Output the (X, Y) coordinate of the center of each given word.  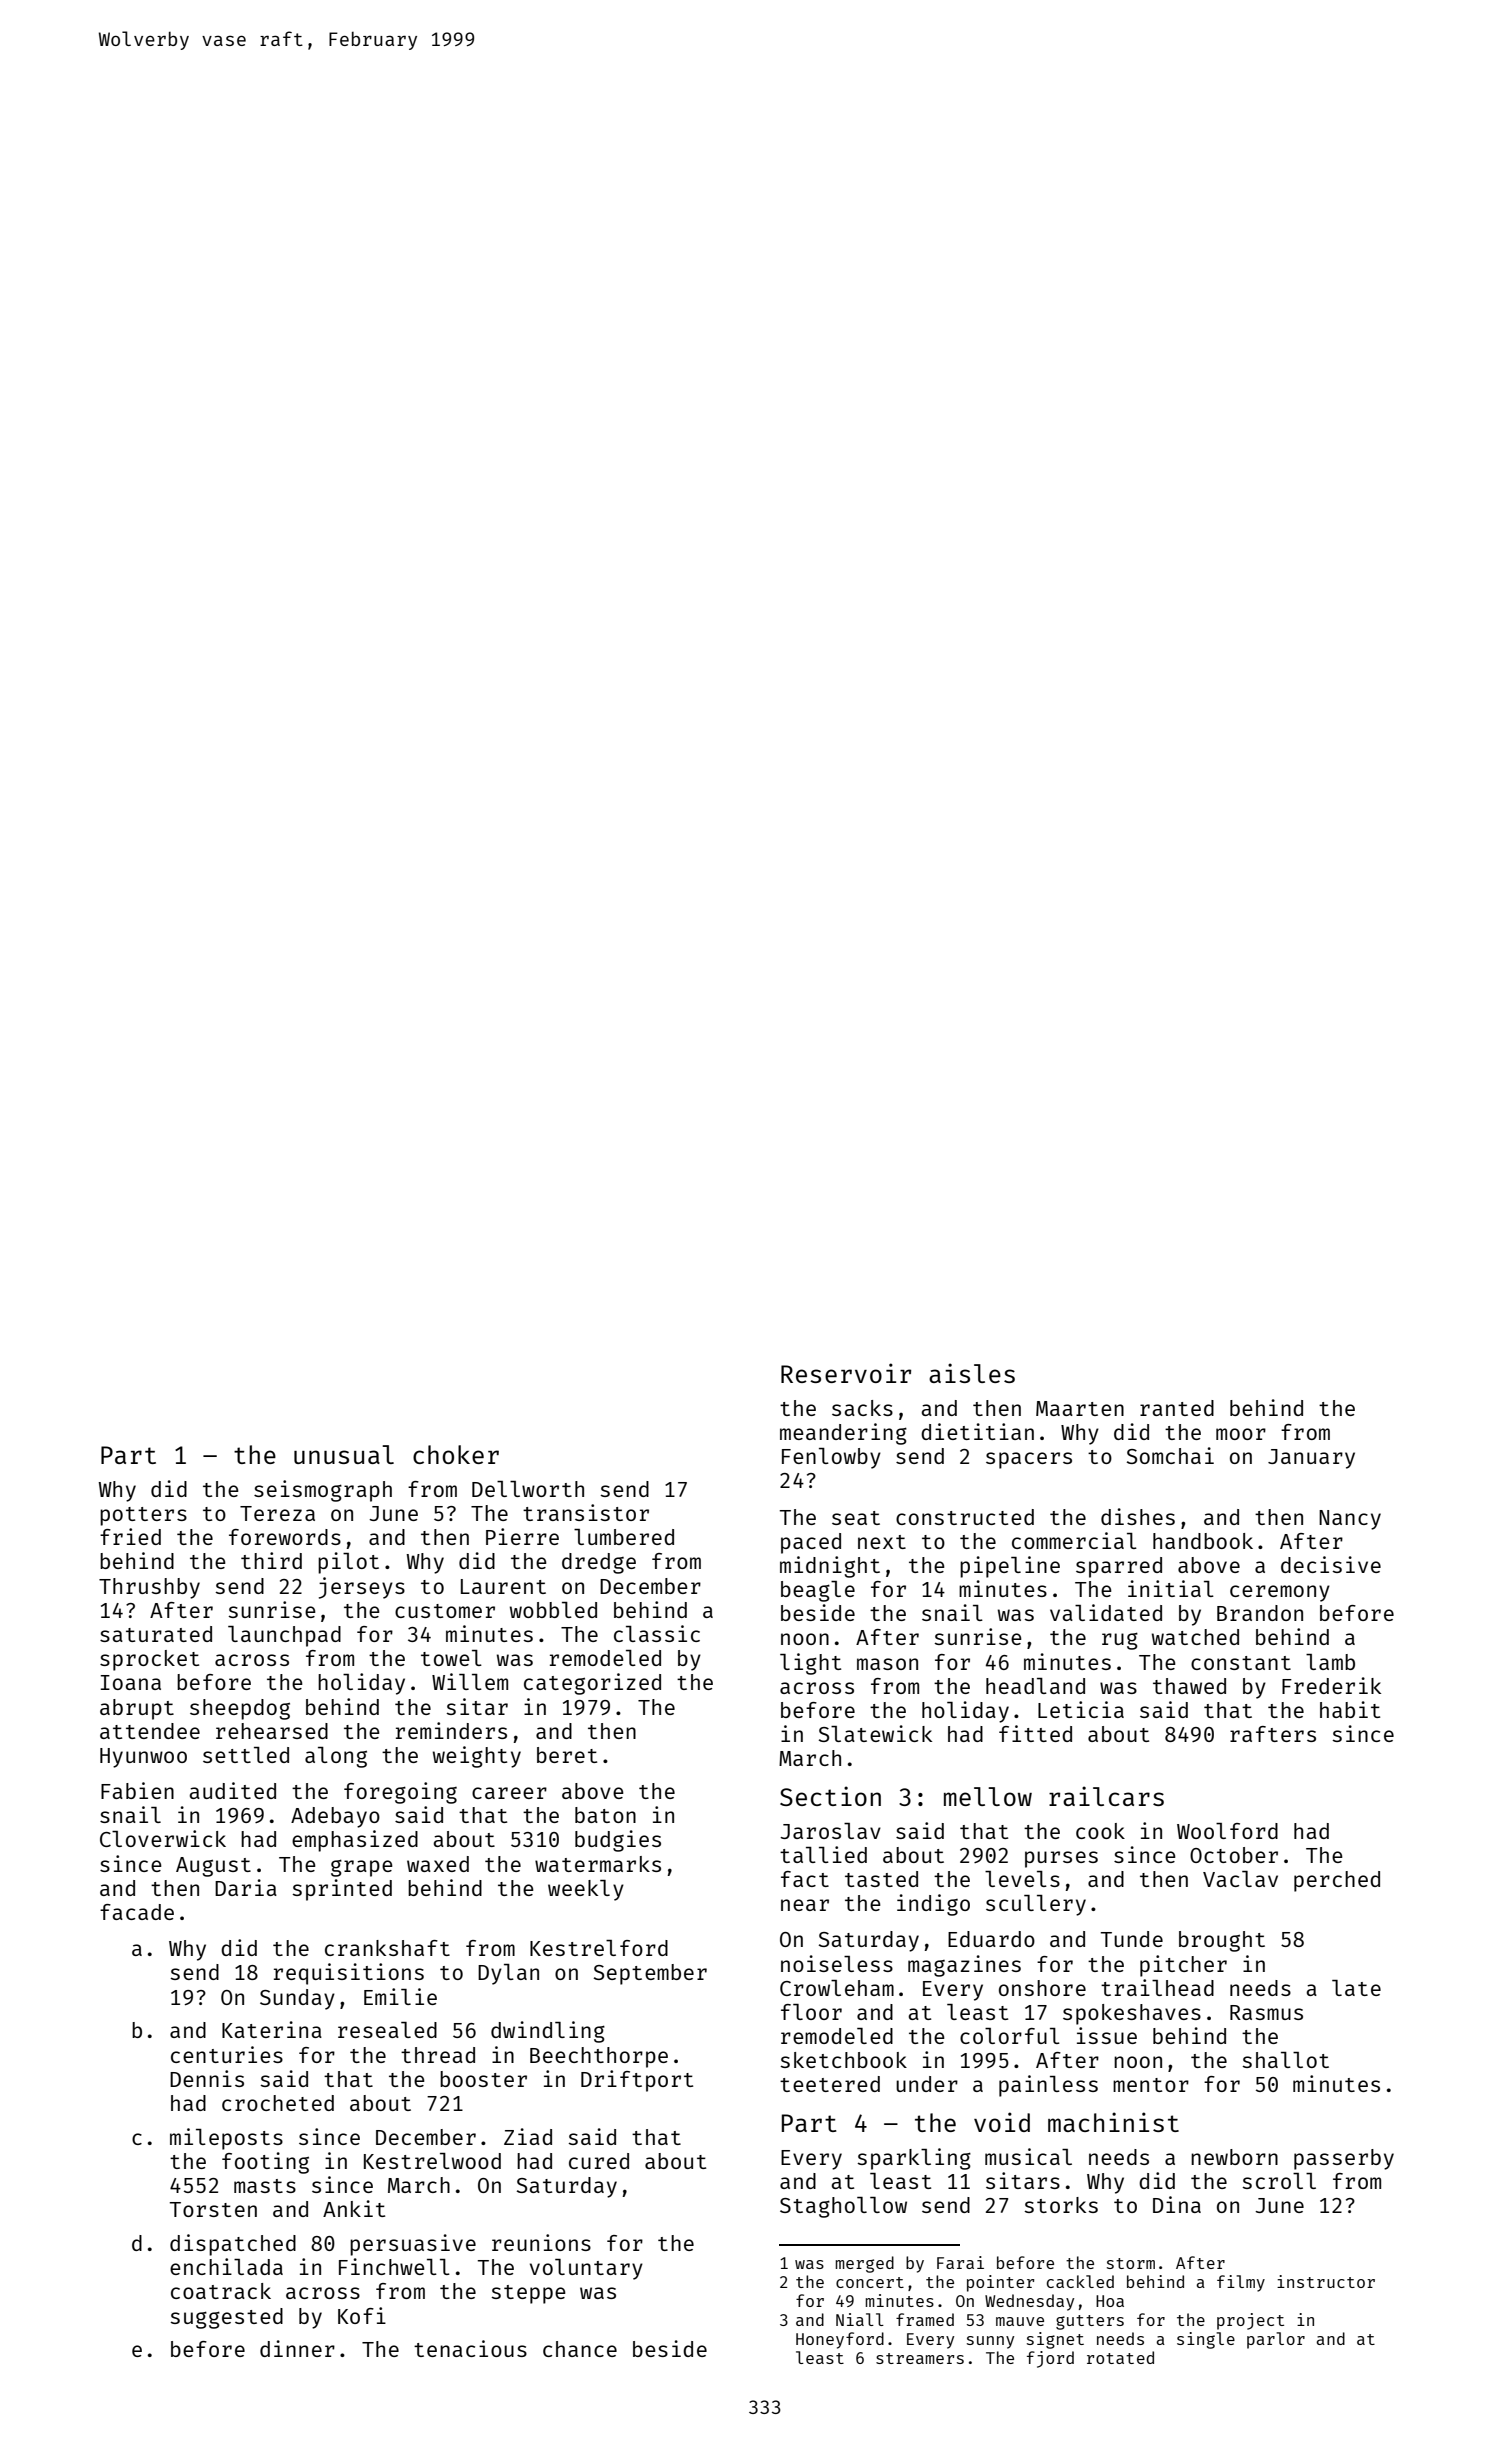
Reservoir (846, 1373)
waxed (438, 1864)
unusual (344, 1454)
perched (1337, 1881)
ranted (1177, 1408)
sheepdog (240, 1709)
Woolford (1227, 1831)
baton (605, 1815)
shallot (1285, 2060)
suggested (226, 2318)
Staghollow (843, 2207)
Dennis (207, 2078)
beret (567, 1755)
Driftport (637, 2081)
